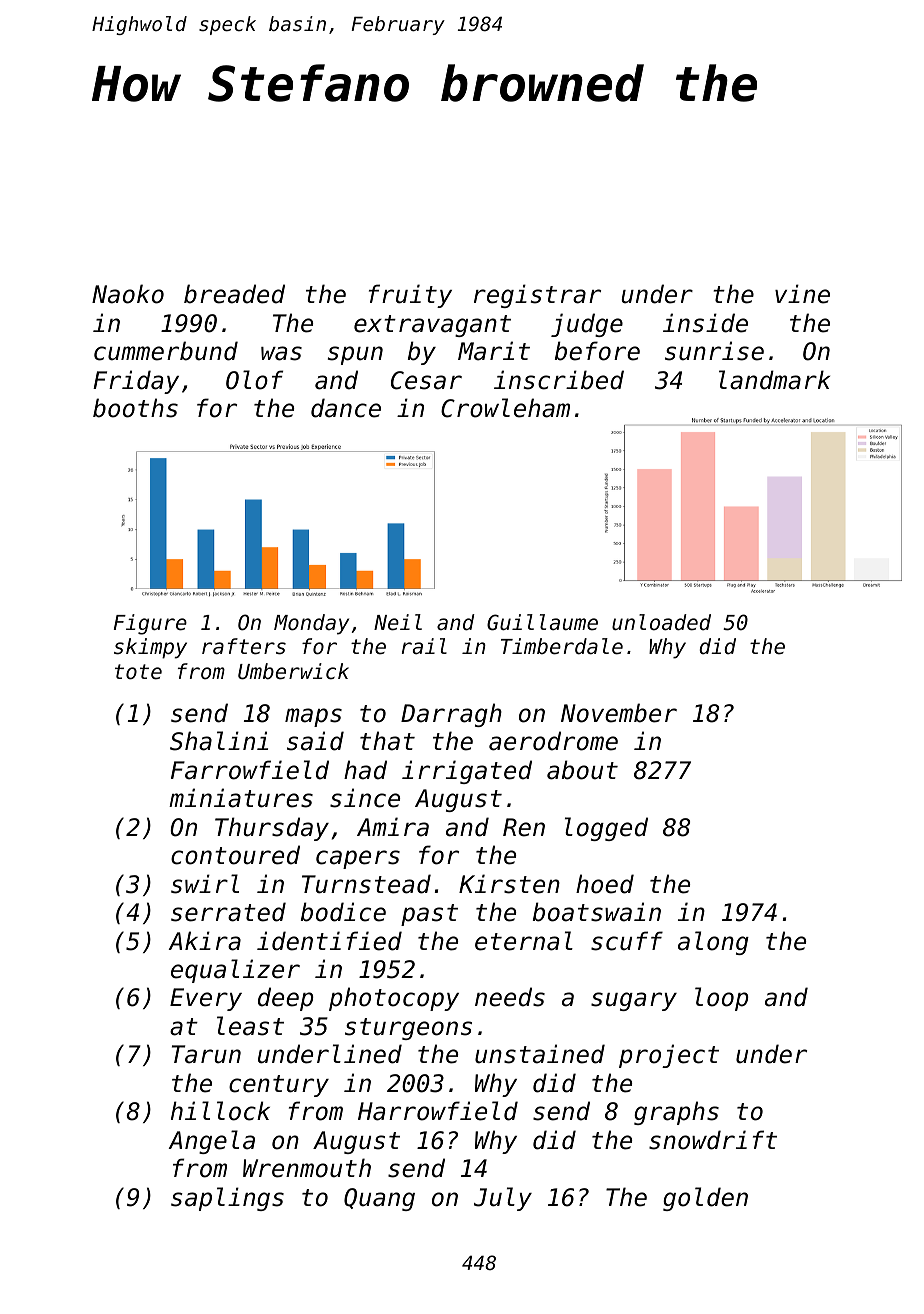 The width and height of the screenshot is (924, 1314). Describe the element at coordinates (138, 672) in the screenshot. I see `tote` at that location.
